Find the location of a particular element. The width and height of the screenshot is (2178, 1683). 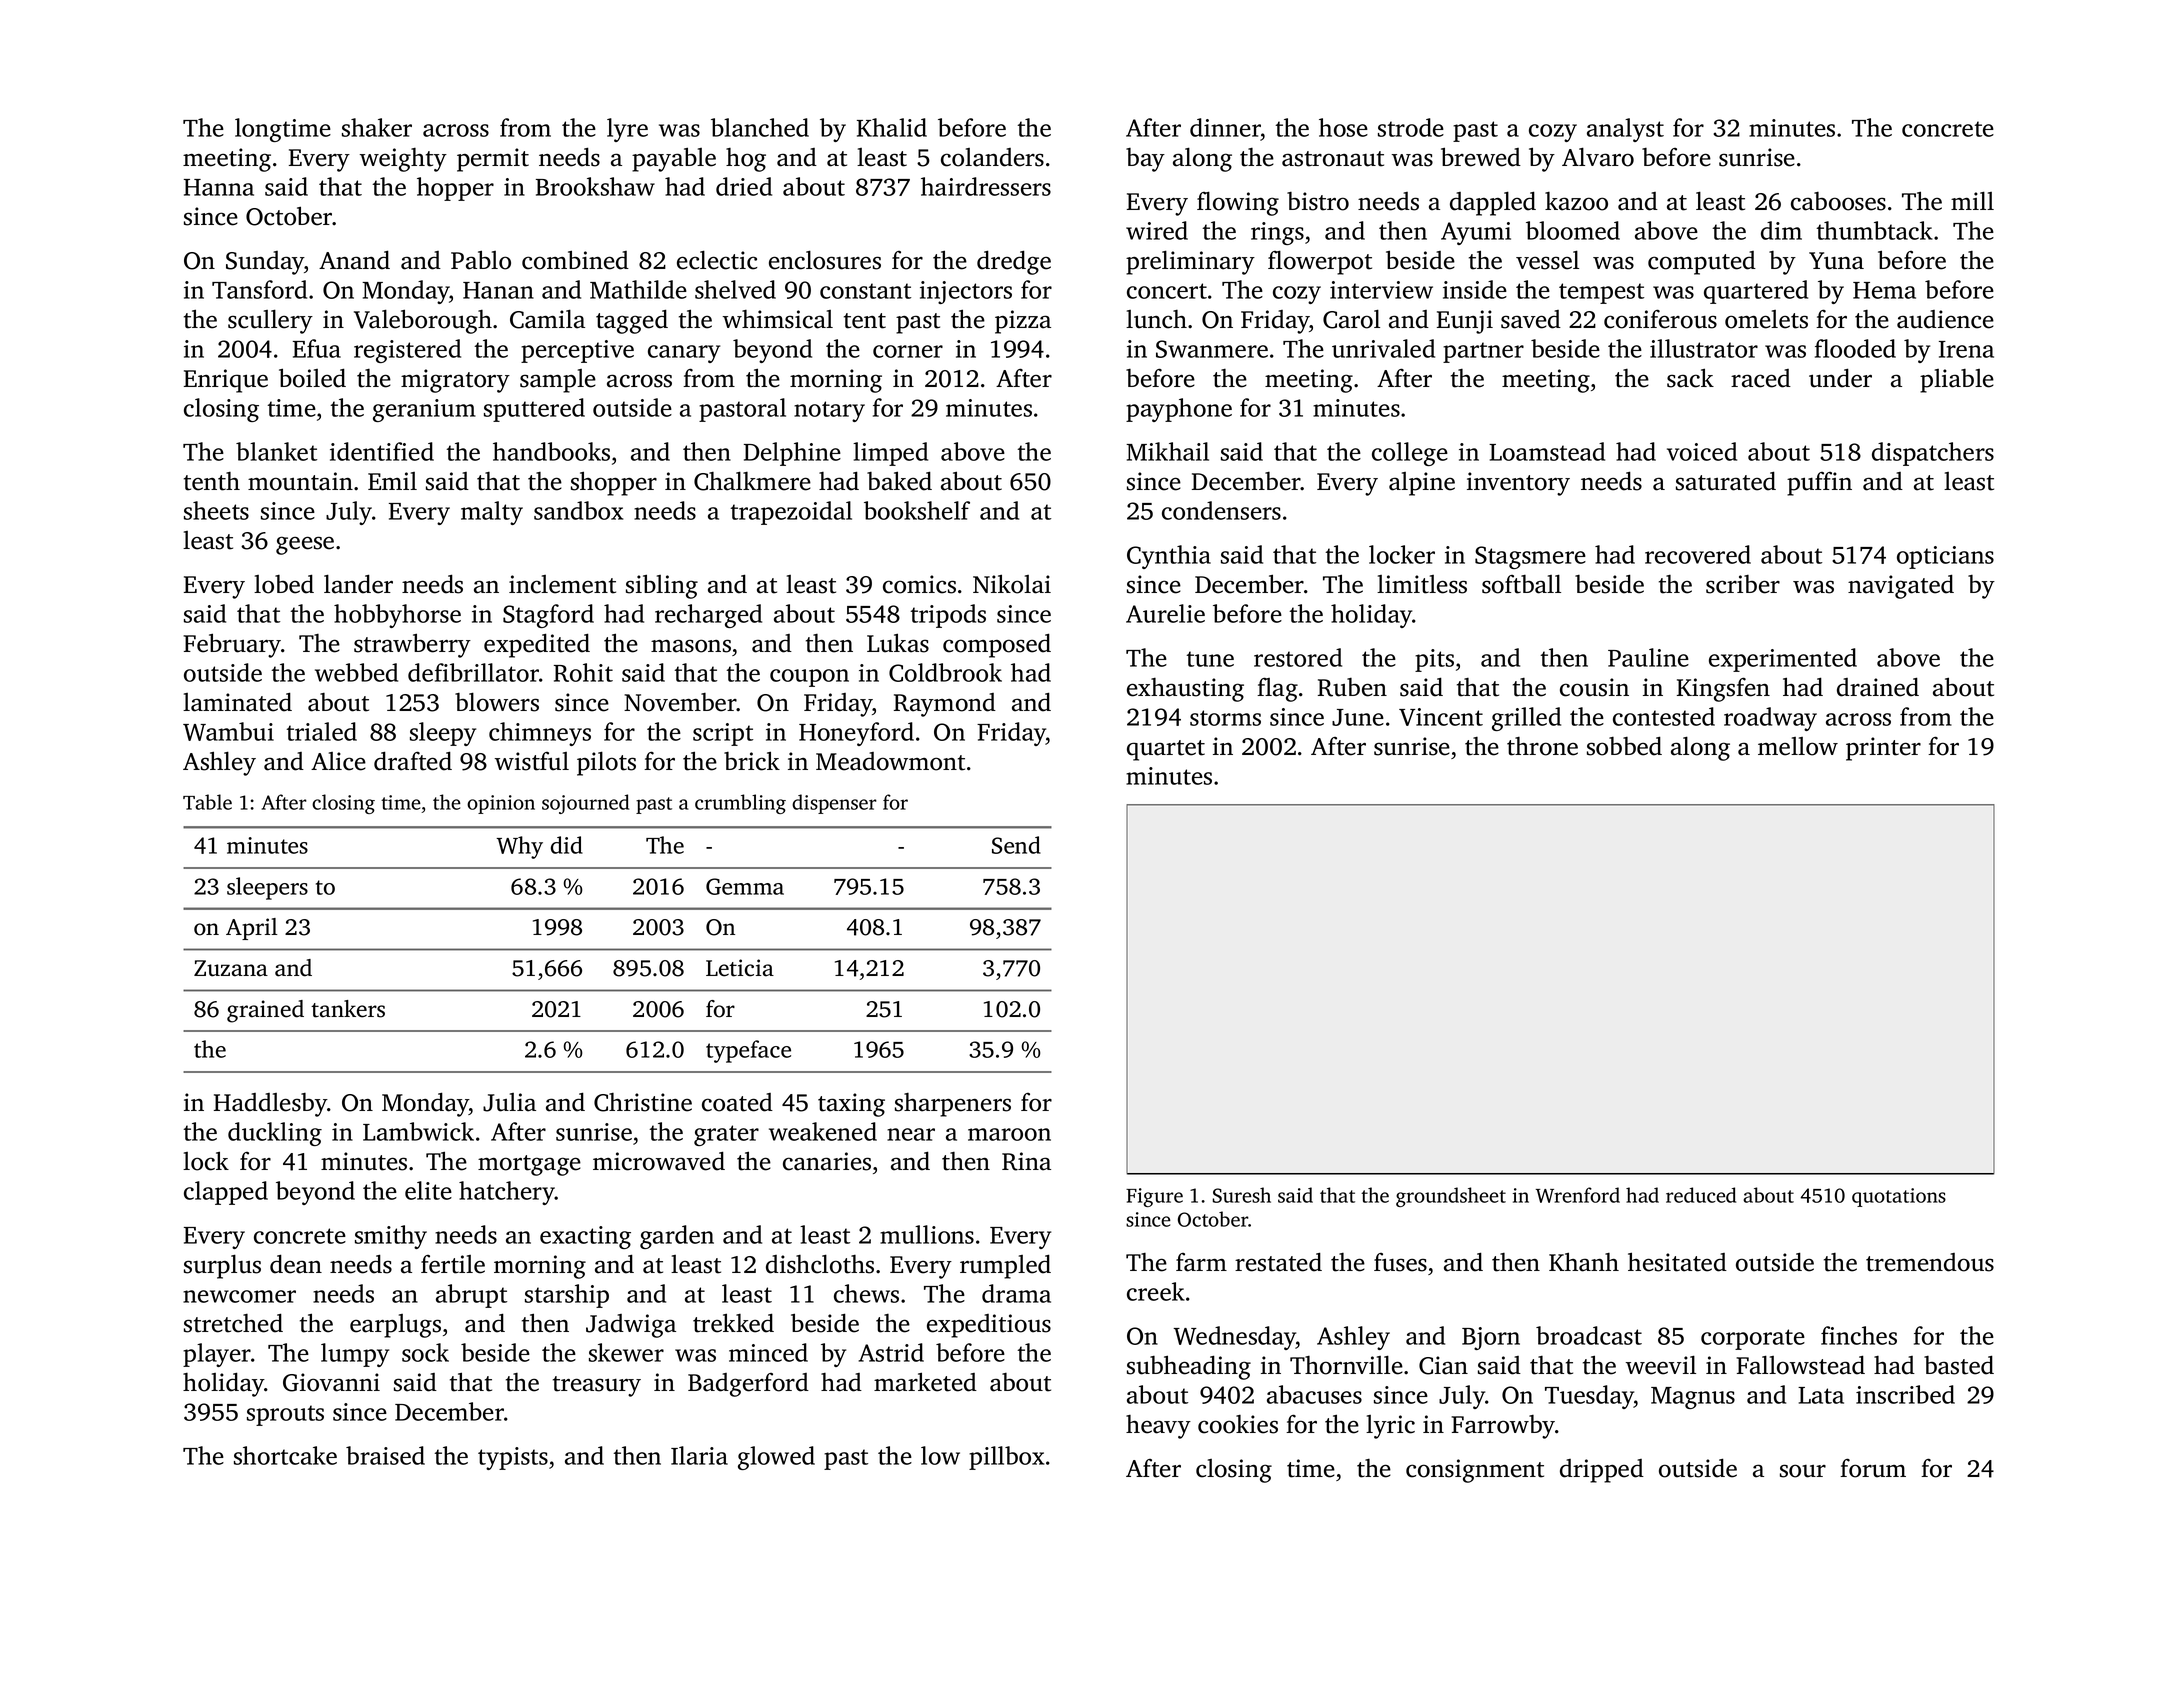

enclosures is located at coordinates (825, 260).
